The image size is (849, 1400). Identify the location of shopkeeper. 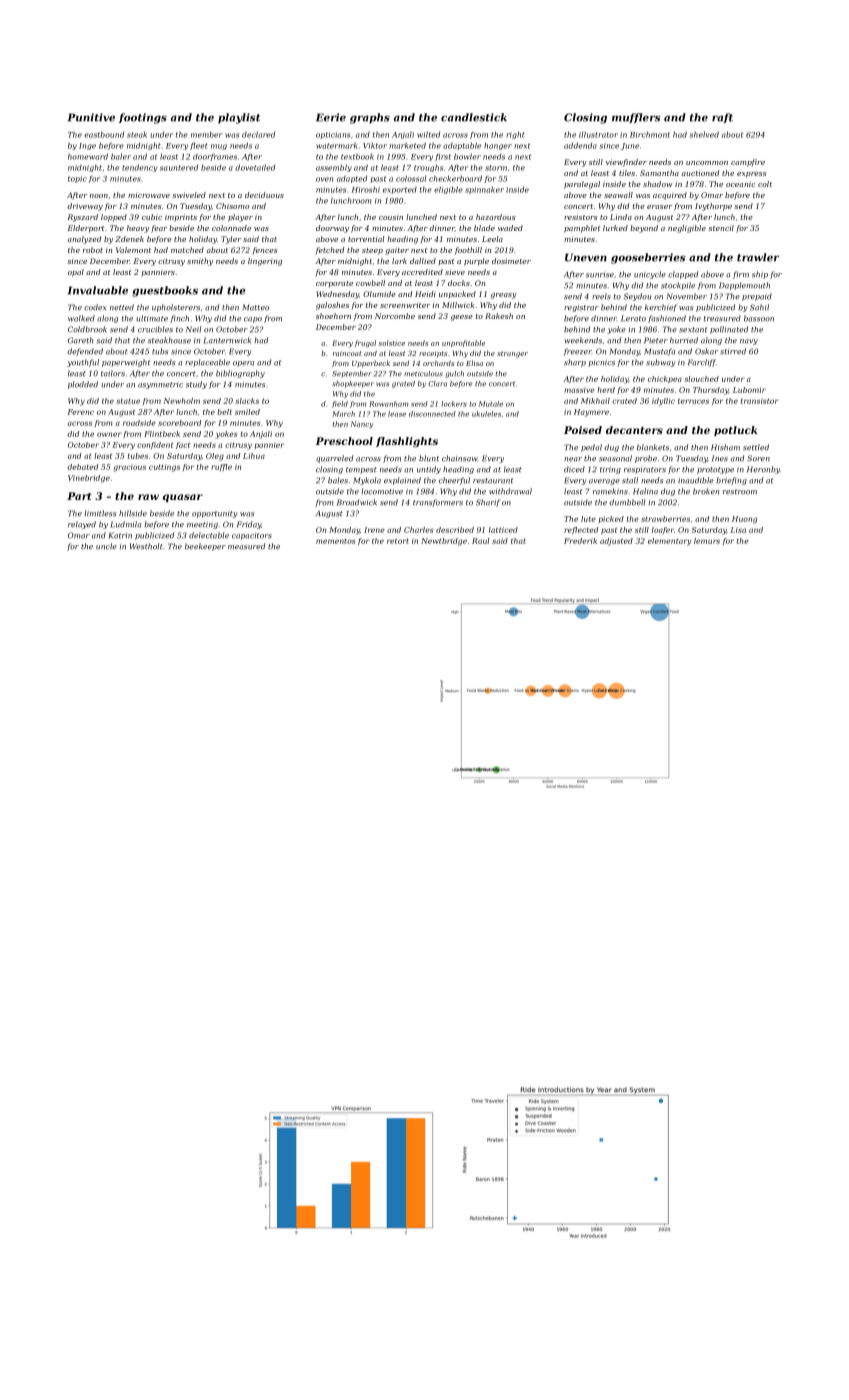
(353, 384).
